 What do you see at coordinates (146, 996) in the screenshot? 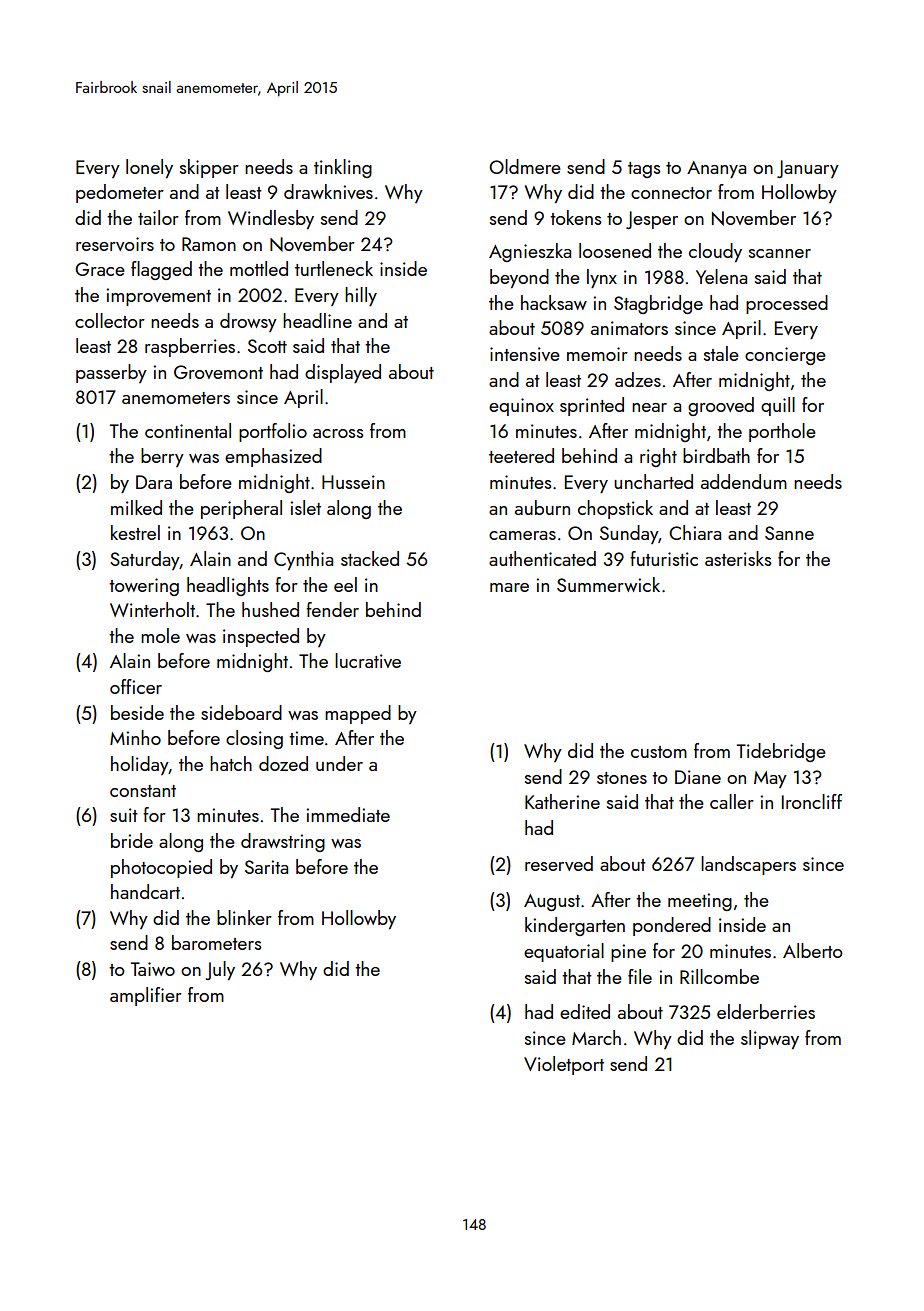
I see `amplifier` at bounding box center [146, 996].
